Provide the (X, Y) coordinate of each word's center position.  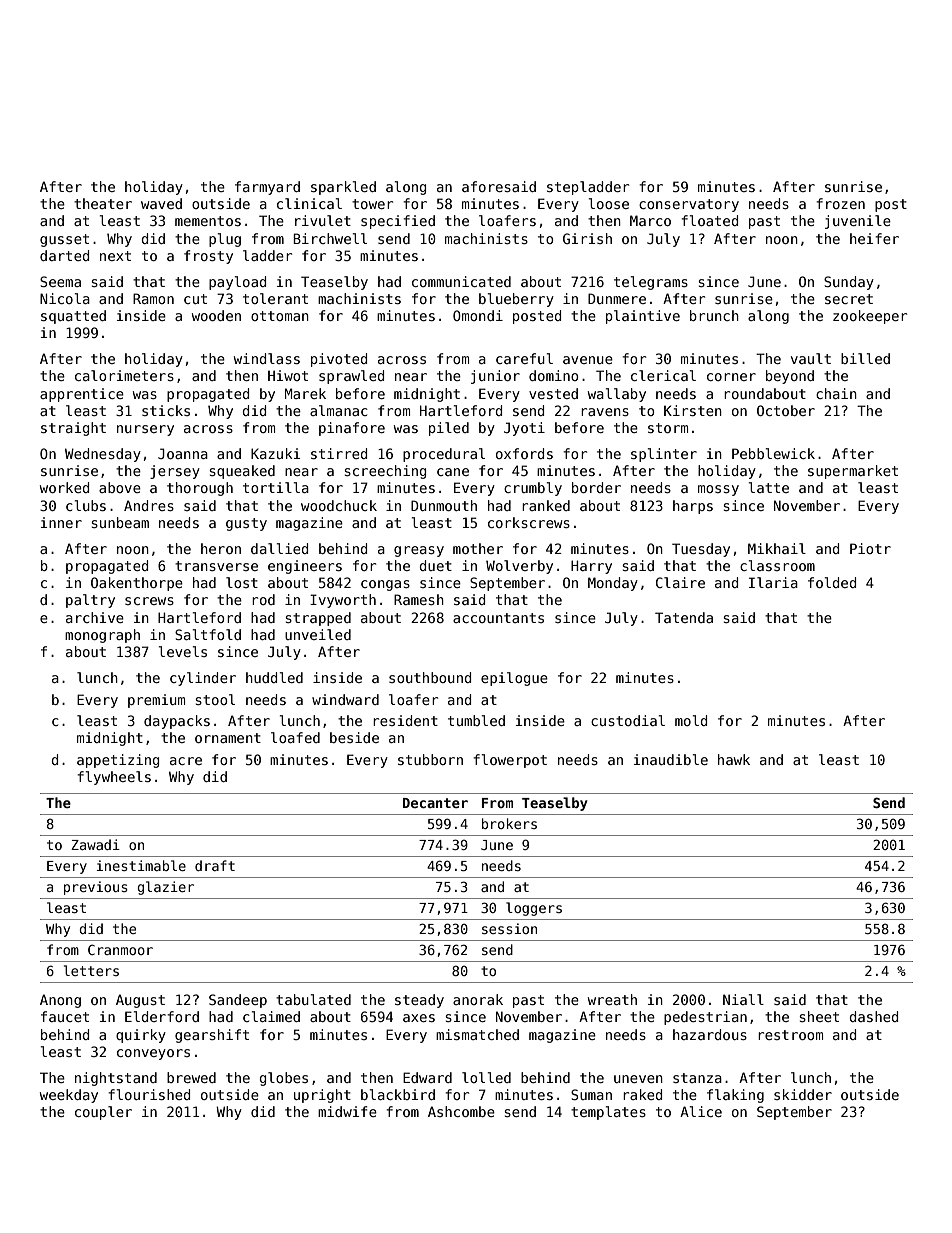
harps (693, 507)
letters (91, 970)
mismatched (477, 1034)
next (115, 256)
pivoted (339, 360)
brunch (714, 315)
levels (183, 651)
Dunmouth (444, 505)
